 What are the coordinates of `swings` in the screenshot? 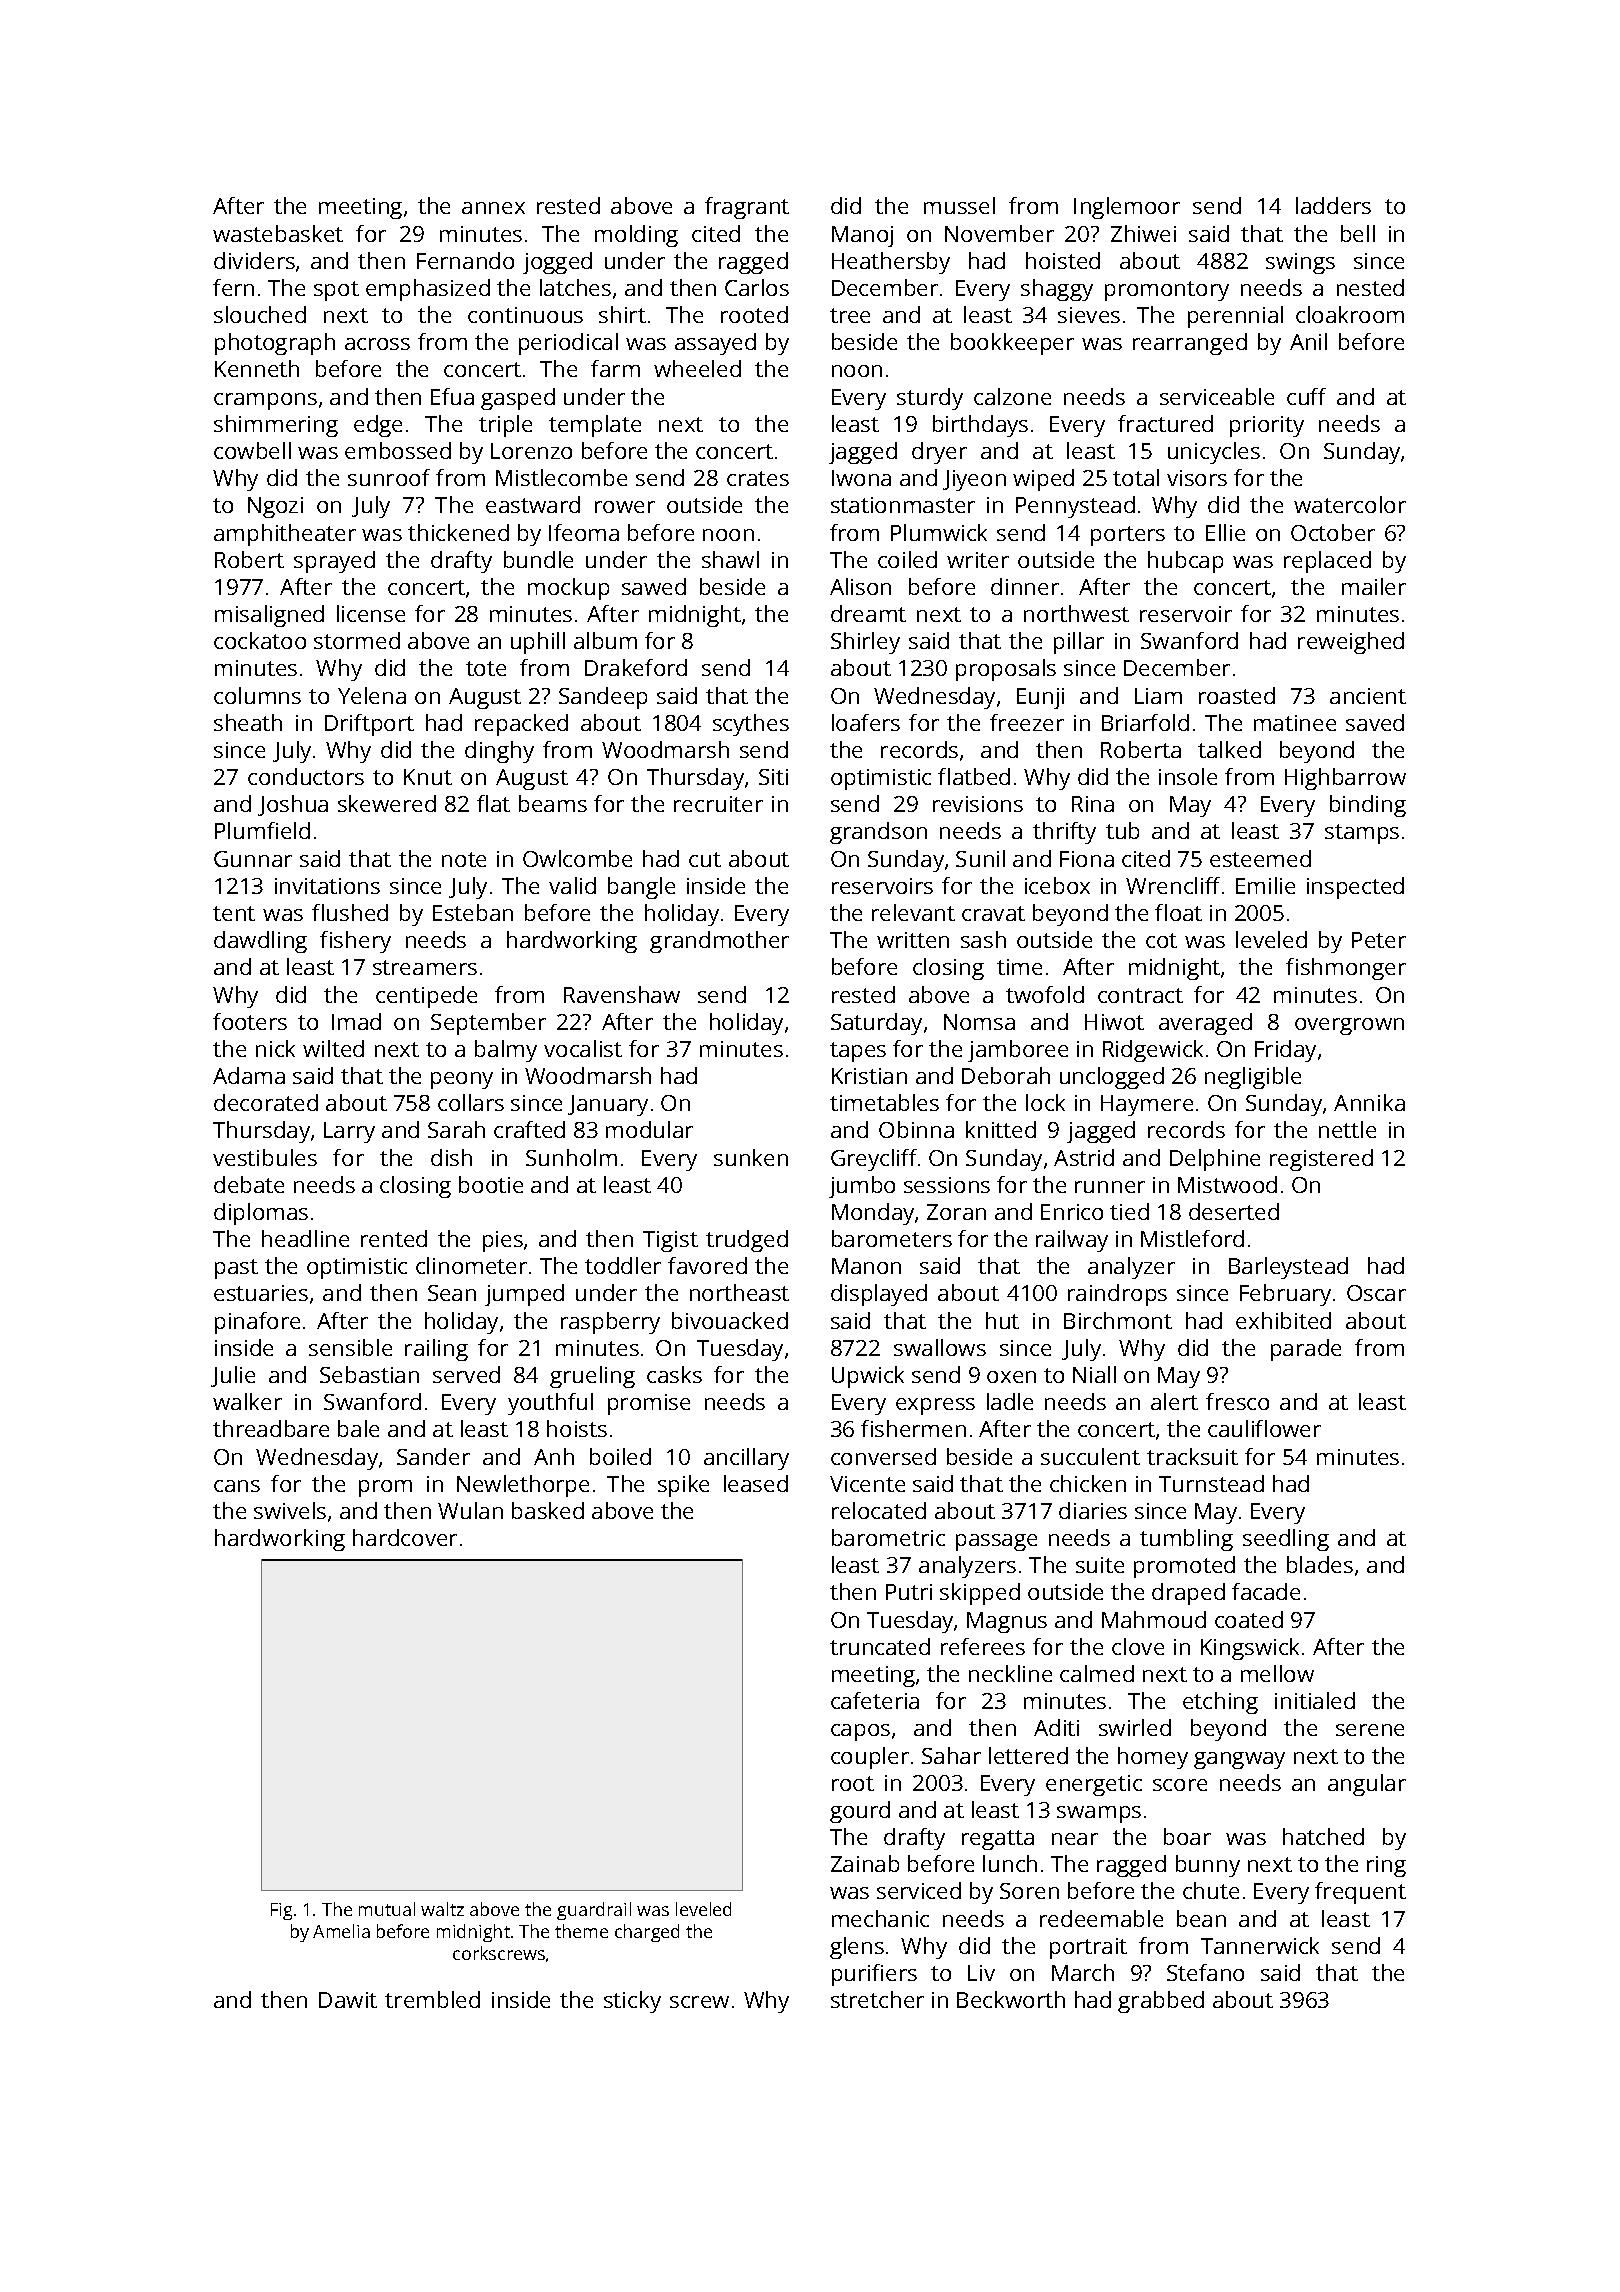 It's located at (1300, 263).
